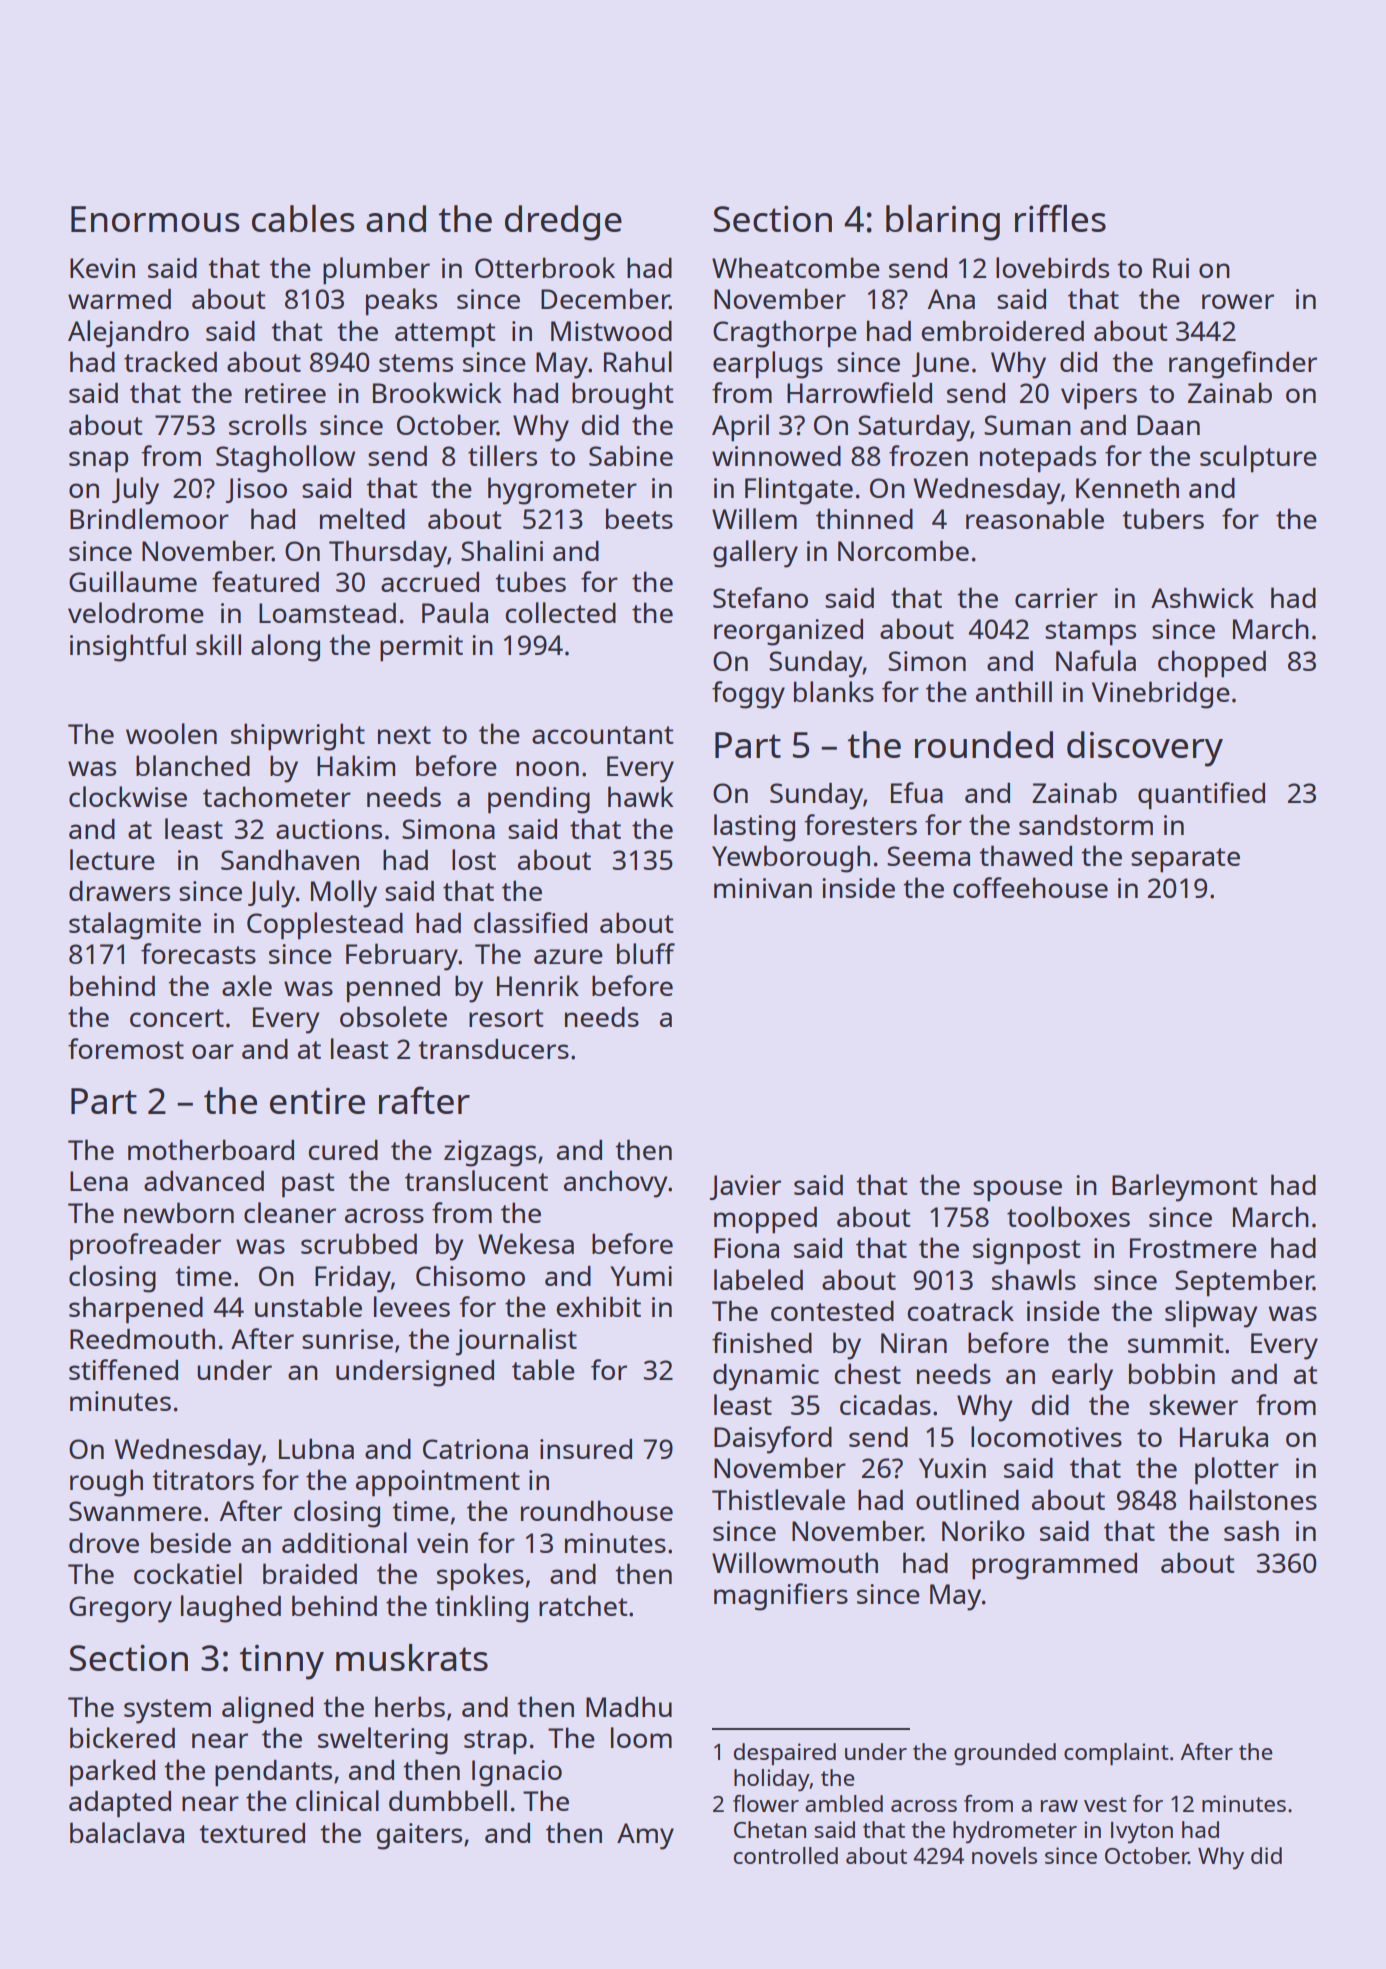  I want to click on Rui, so click(1171, 268).
